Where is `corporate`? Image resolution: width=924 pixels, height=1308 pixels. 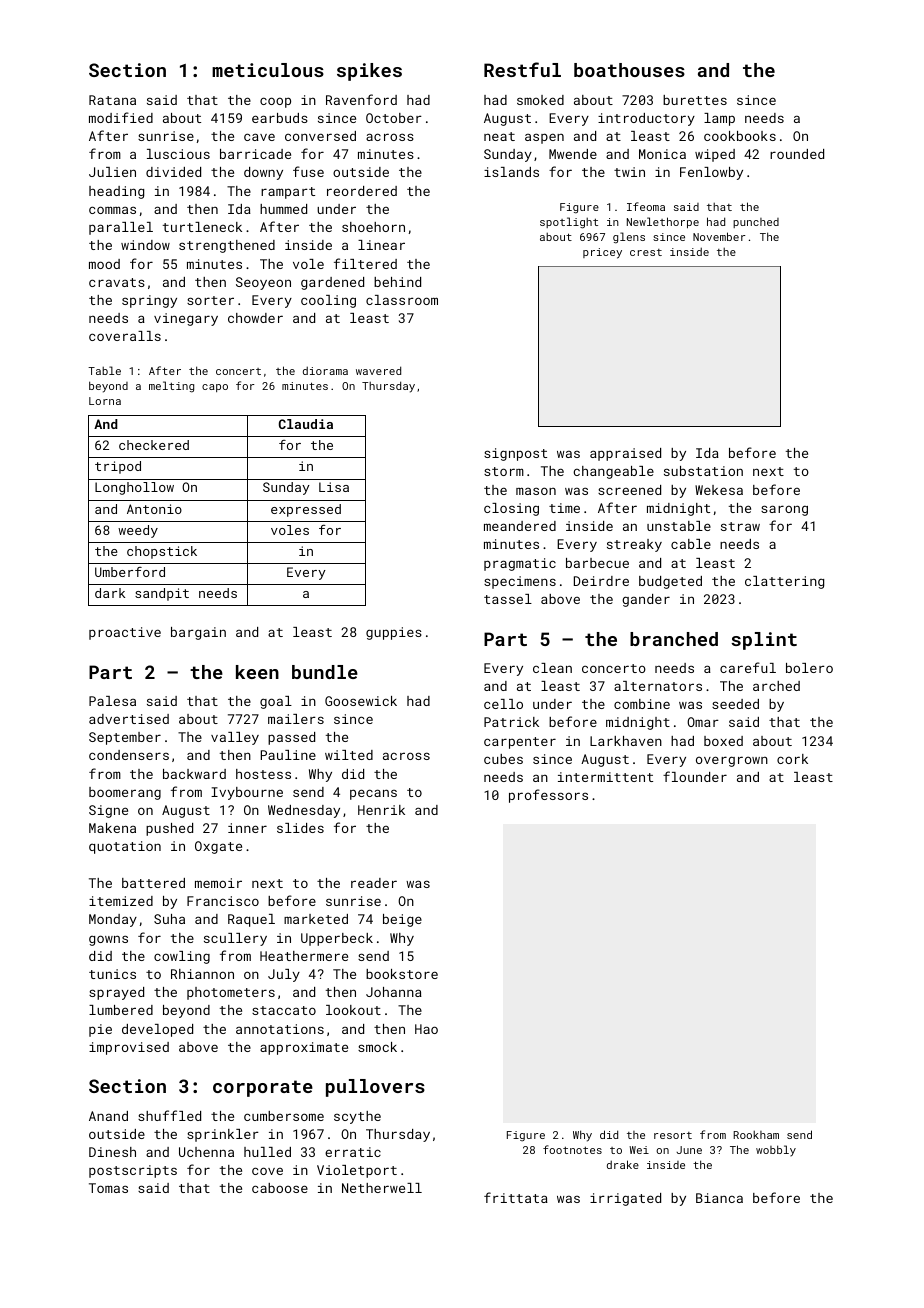
corporate is located at coordinates (263, 1088).
